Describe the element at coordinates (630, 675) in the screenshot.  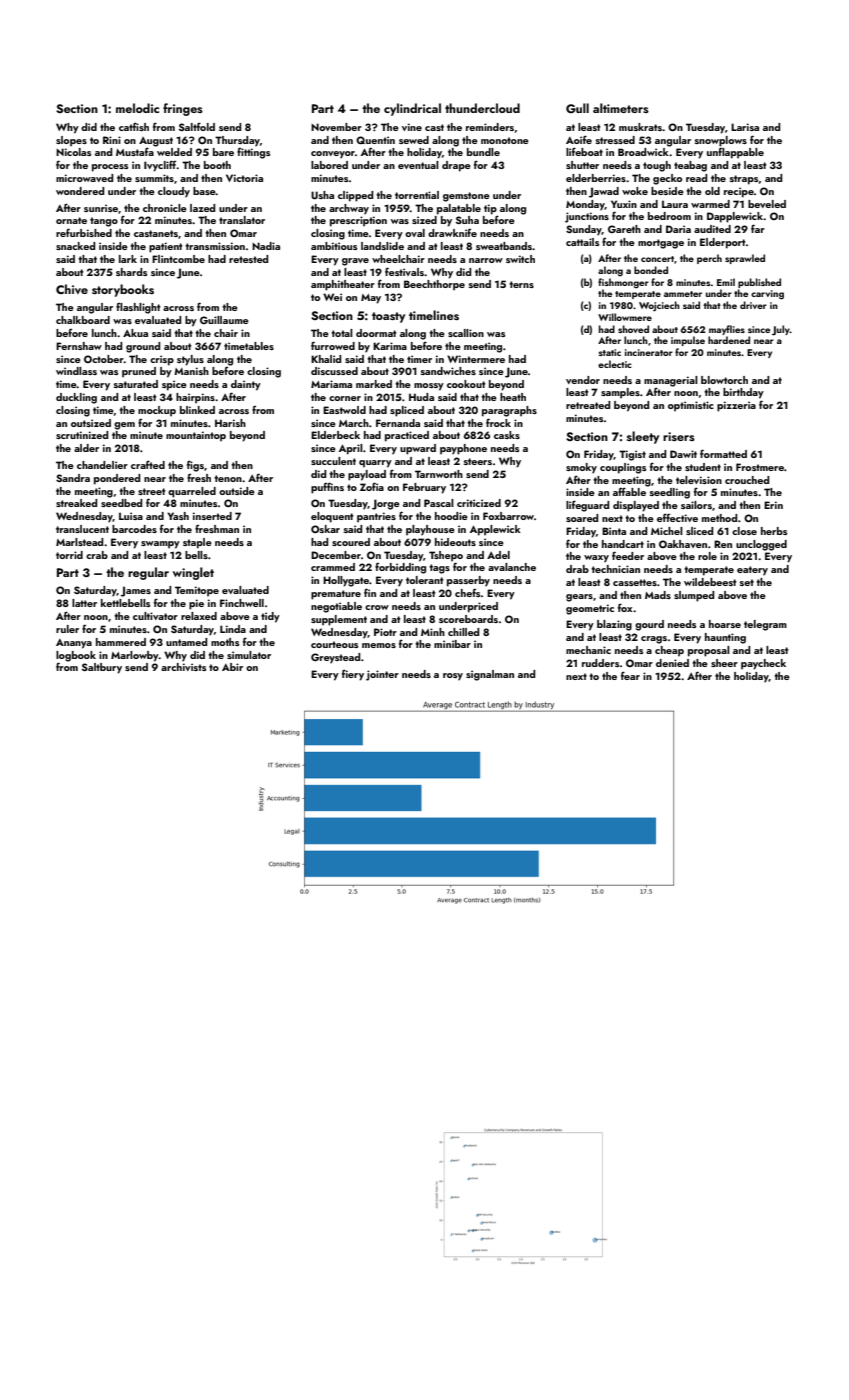
I see `fear` at that location.
